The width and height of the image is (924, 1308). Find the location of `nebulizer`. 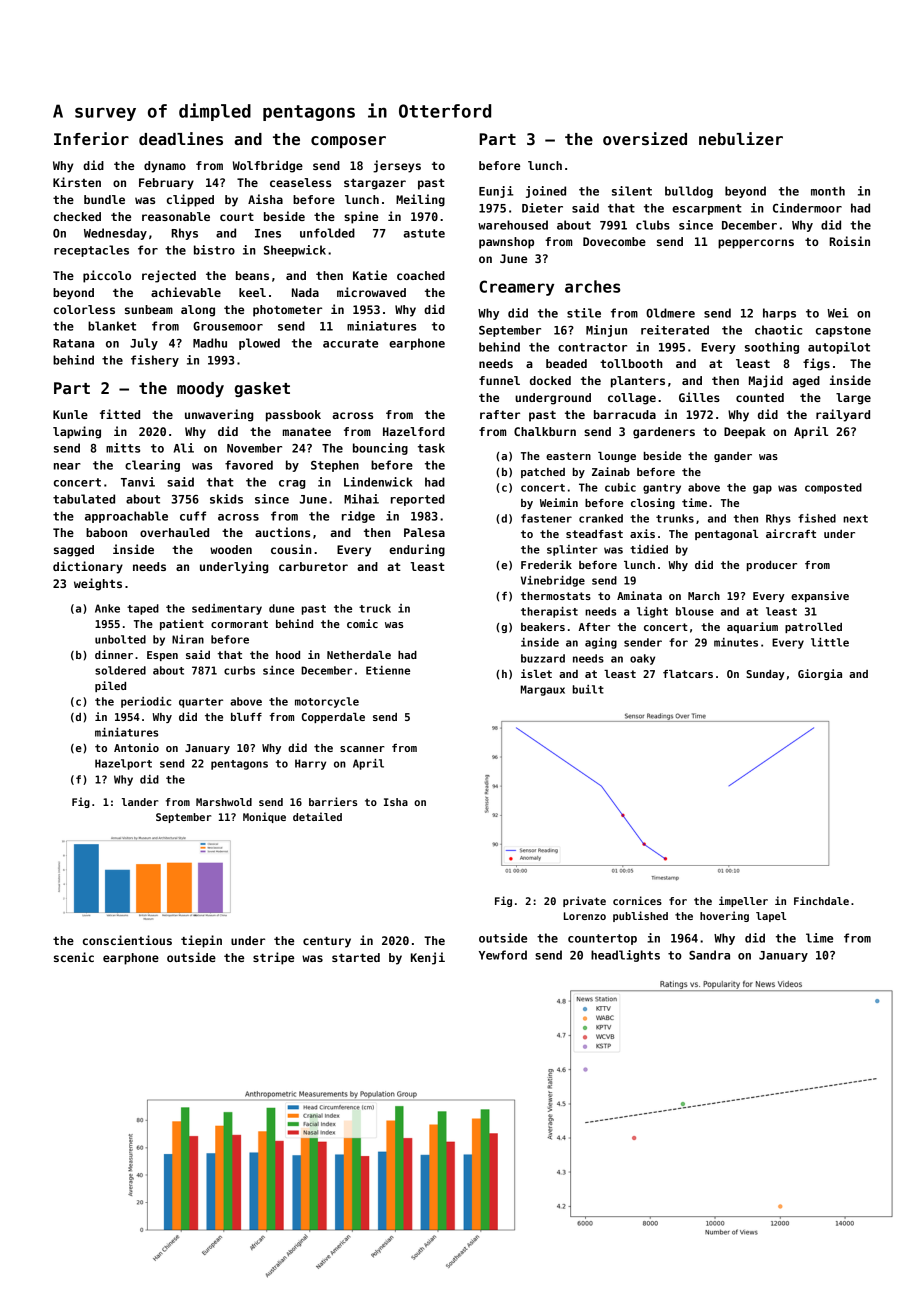

nebulizer is located at coordinates (741, 139).
